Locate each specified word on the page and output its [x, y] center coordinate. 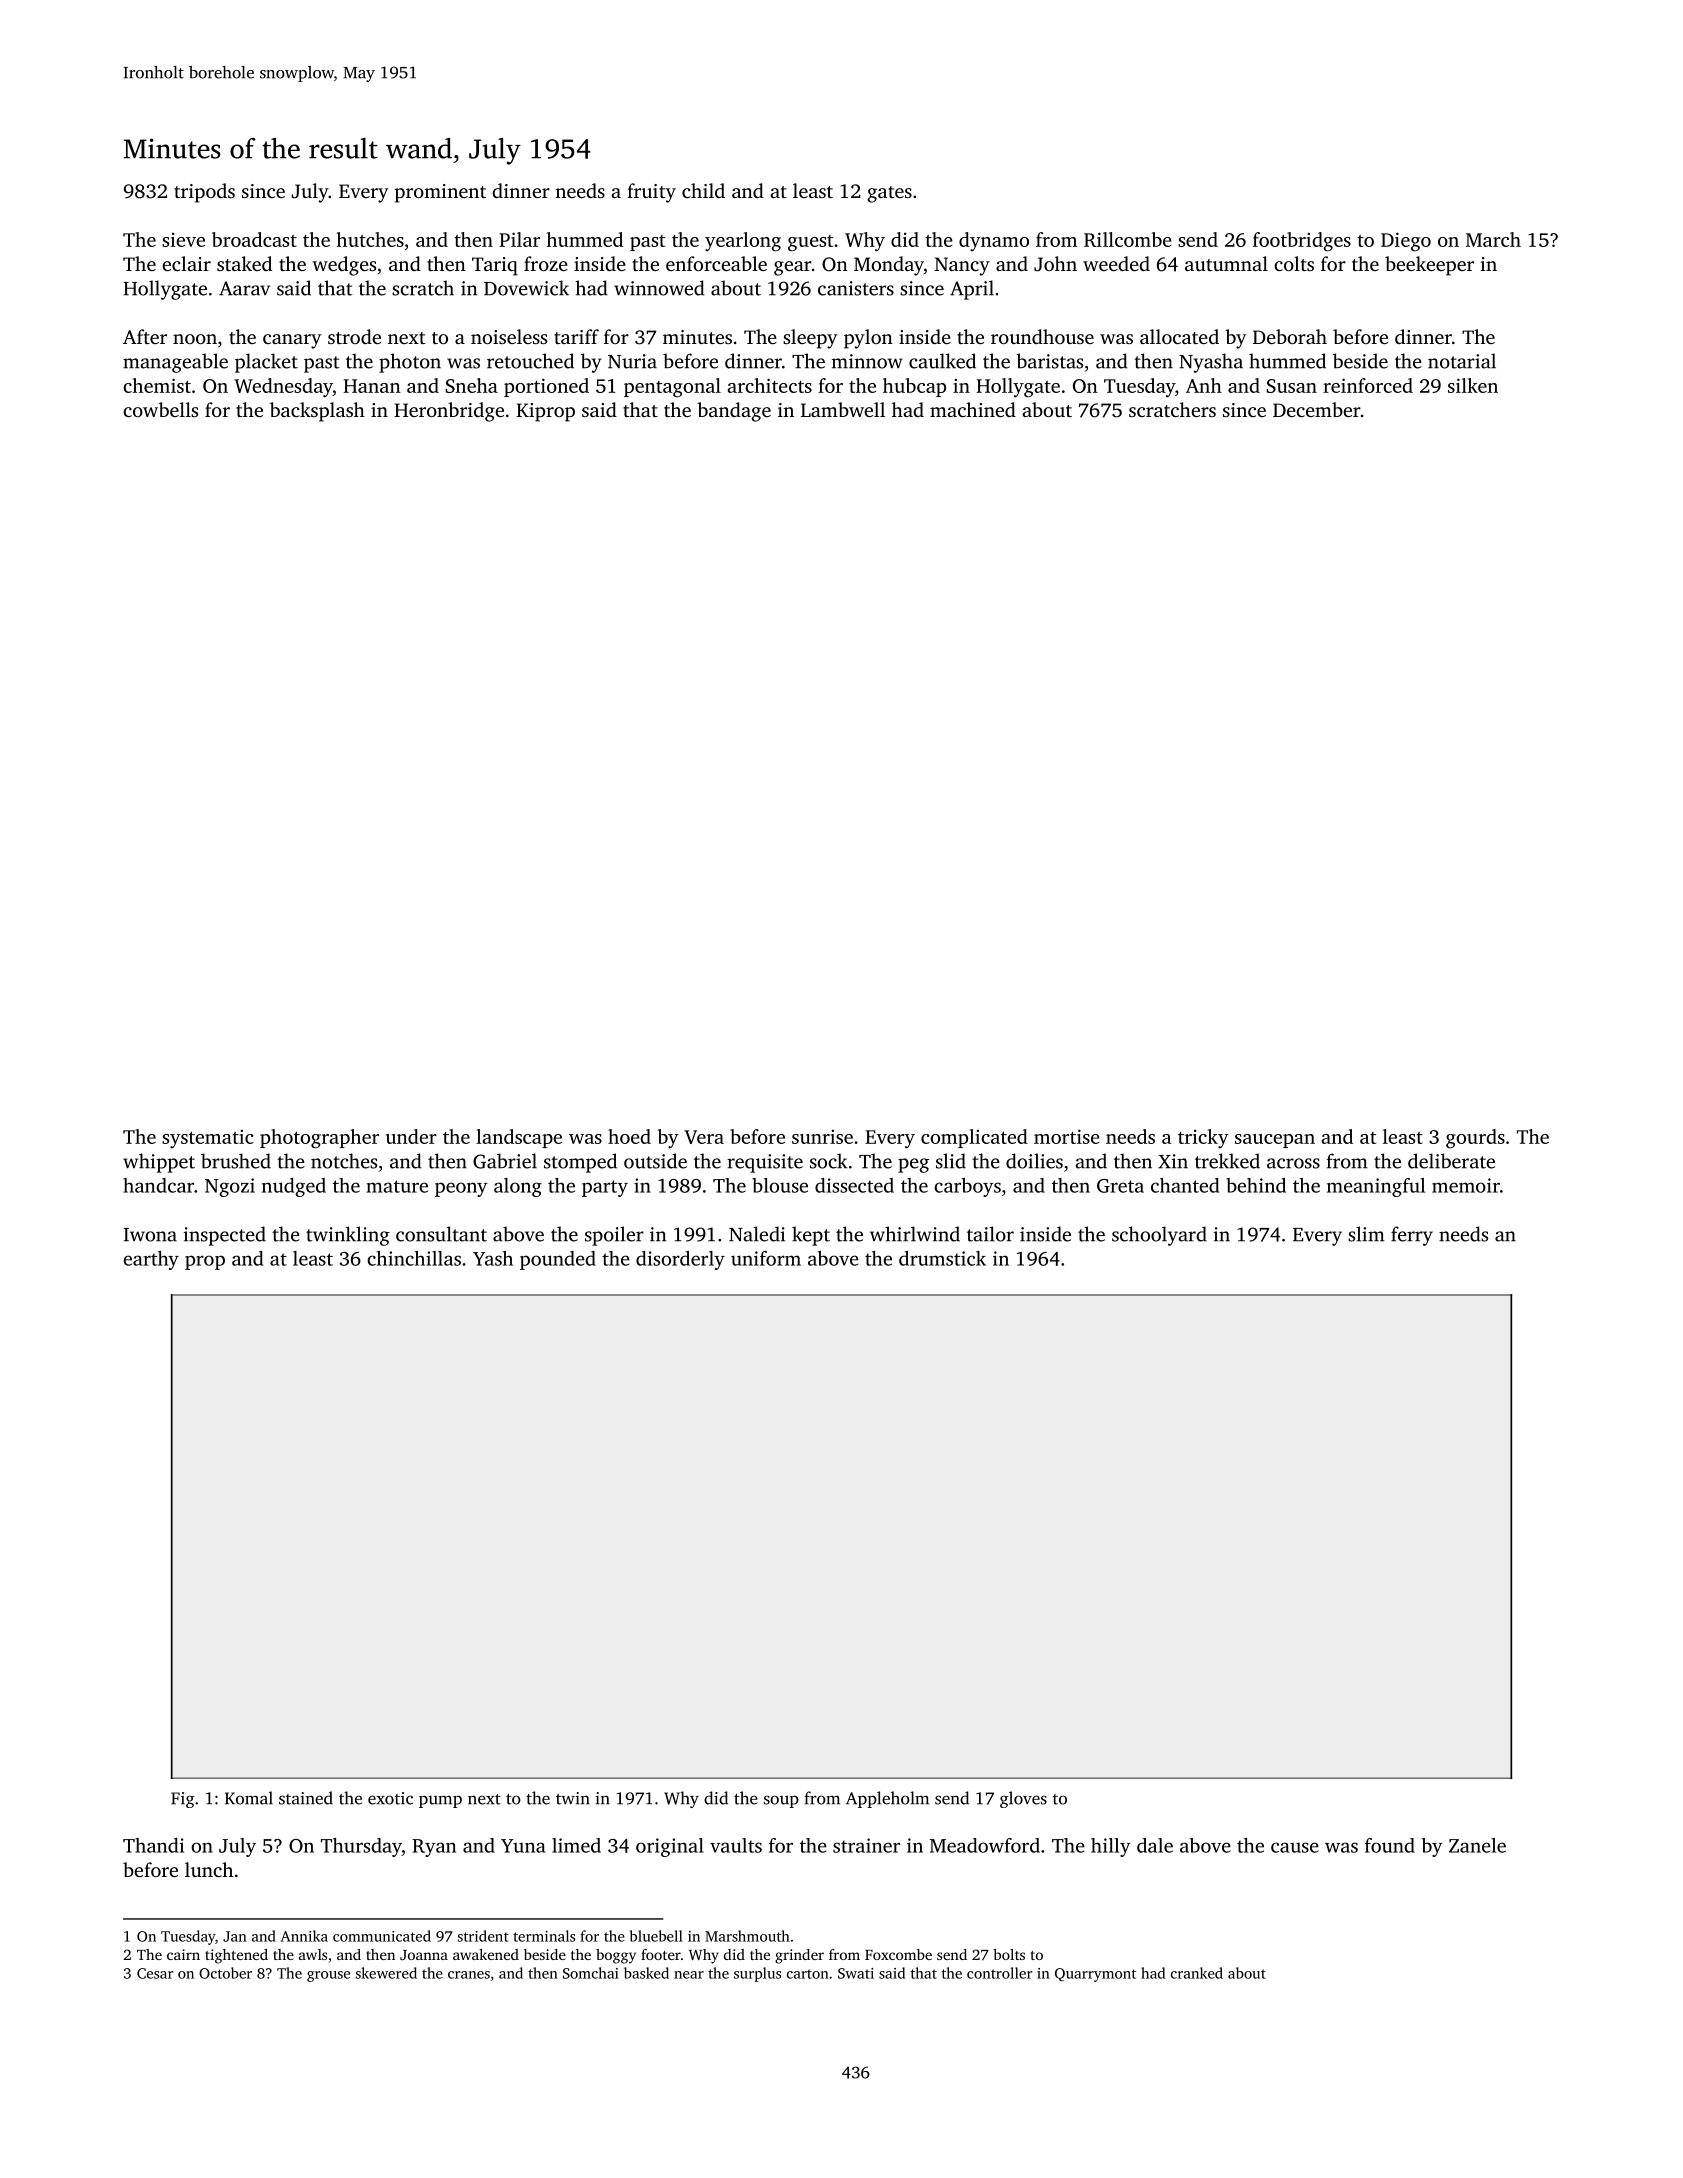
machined [973, 409]
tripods [204, 193]
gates [889, 194]
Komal [249, 1798]
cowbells [160, 409]
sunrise [822, 1137]
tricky [1203, 1138]
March [1493, 239]
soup [781, 1801]
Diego [1406, 242]
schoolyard [1159, 1236]
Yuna [523, 1846]
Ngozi [230, 1187]
